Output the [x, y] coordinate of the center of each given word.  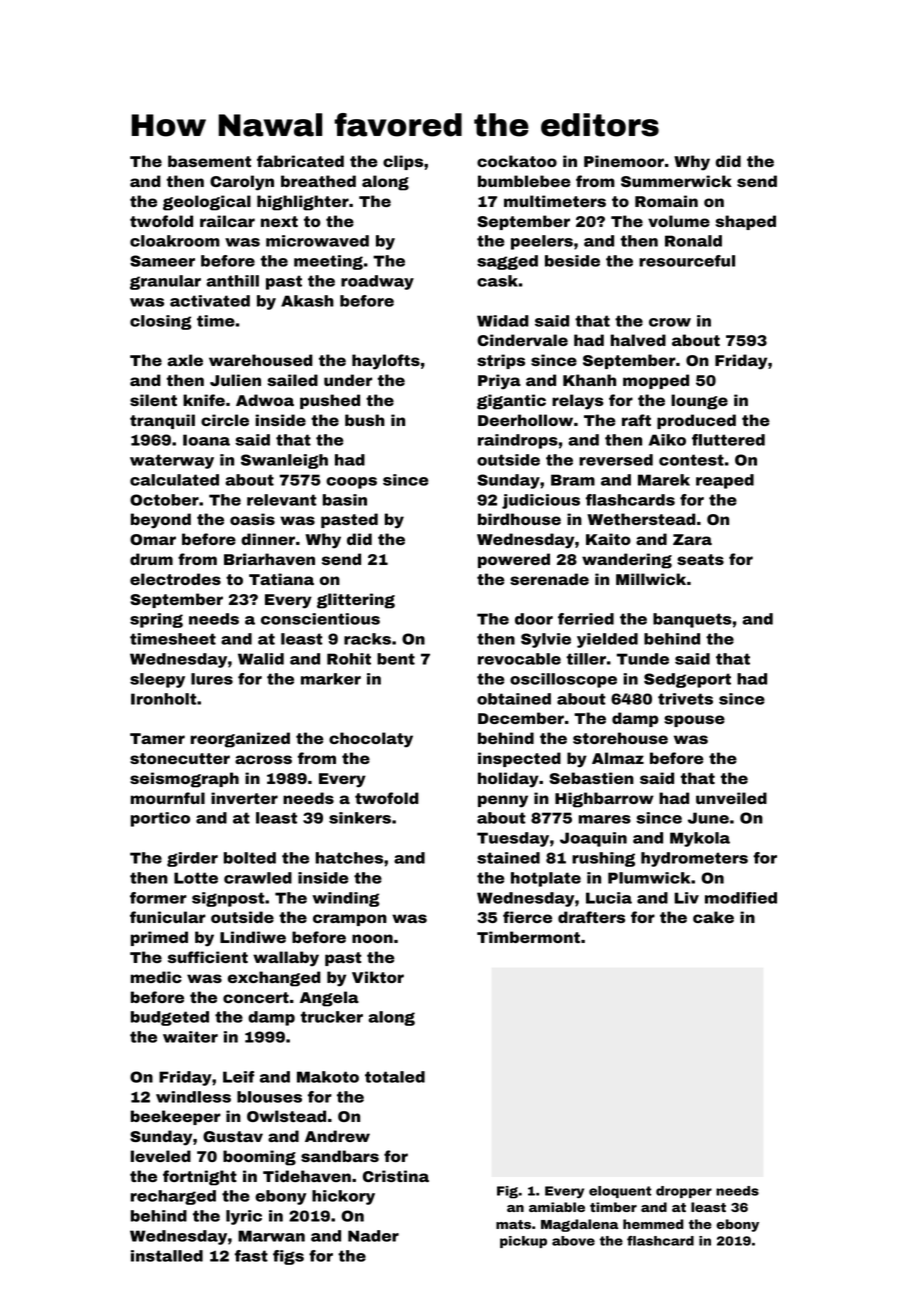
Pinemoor [624, 161]
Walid [261, 659]
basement [209, 161]
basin [345, 500]
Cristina [396, 1176]
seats [700, 559]
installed [167, 1256]
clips [403, 162]
